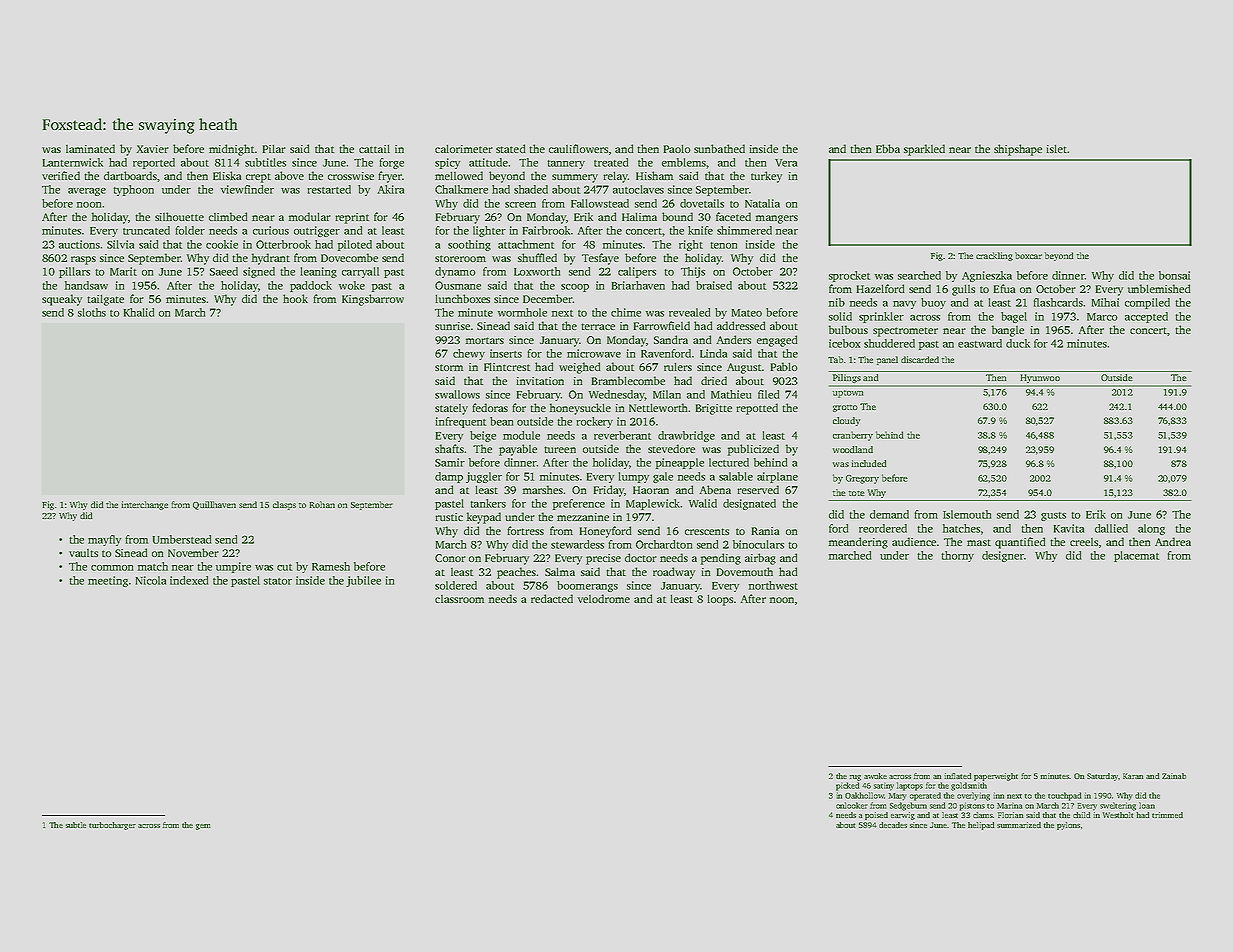 The height and width of the screenshot is (952, 1233). What do you see at coordinates (869, 463) in the screenshot?
I see `included` at bounding box center [869, 463].
